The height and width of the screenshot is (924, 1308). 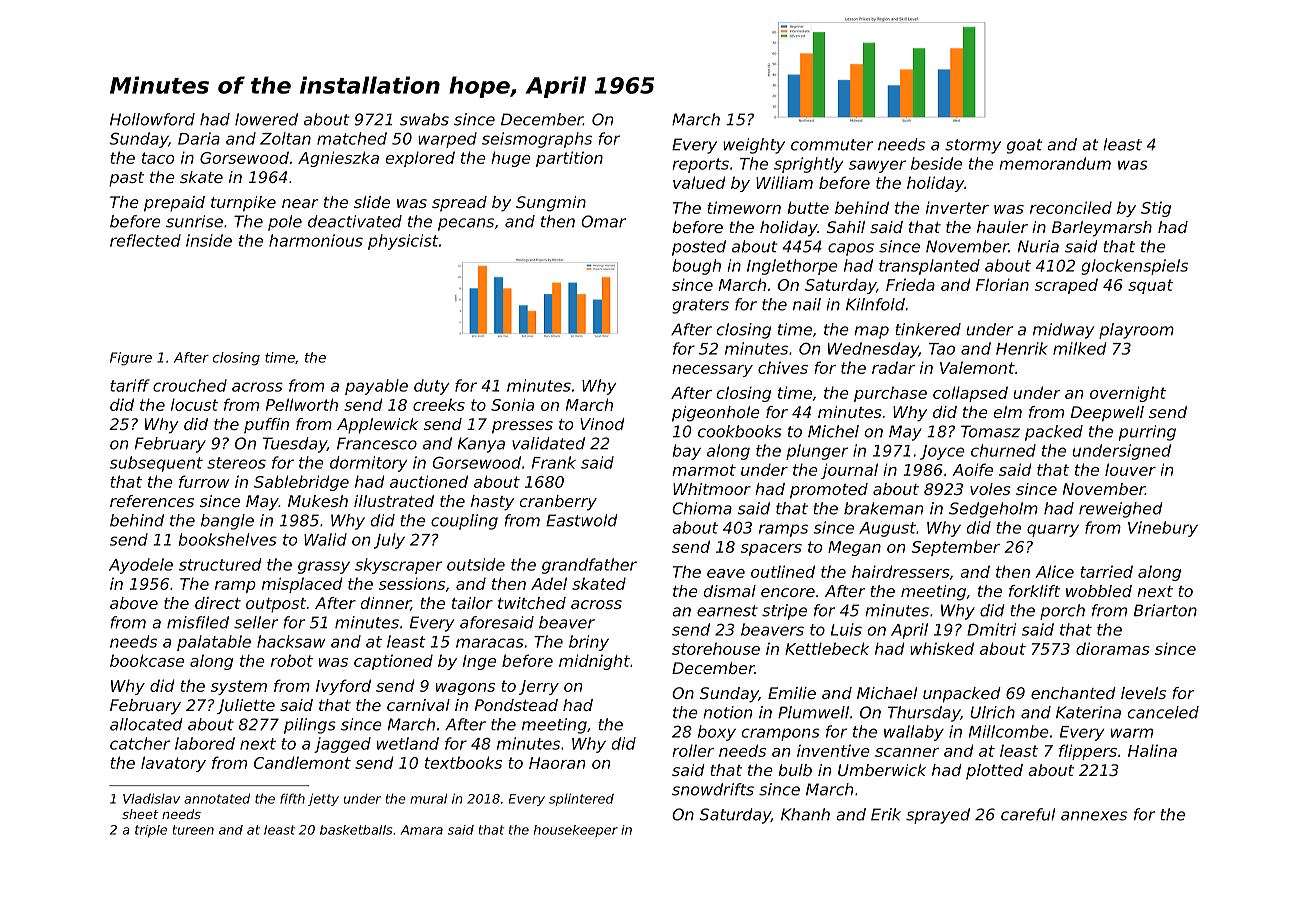 What do you see at coordinates (1062, 612) in the screenshot?
I see `porch` at bounding box center [1062, 612].
